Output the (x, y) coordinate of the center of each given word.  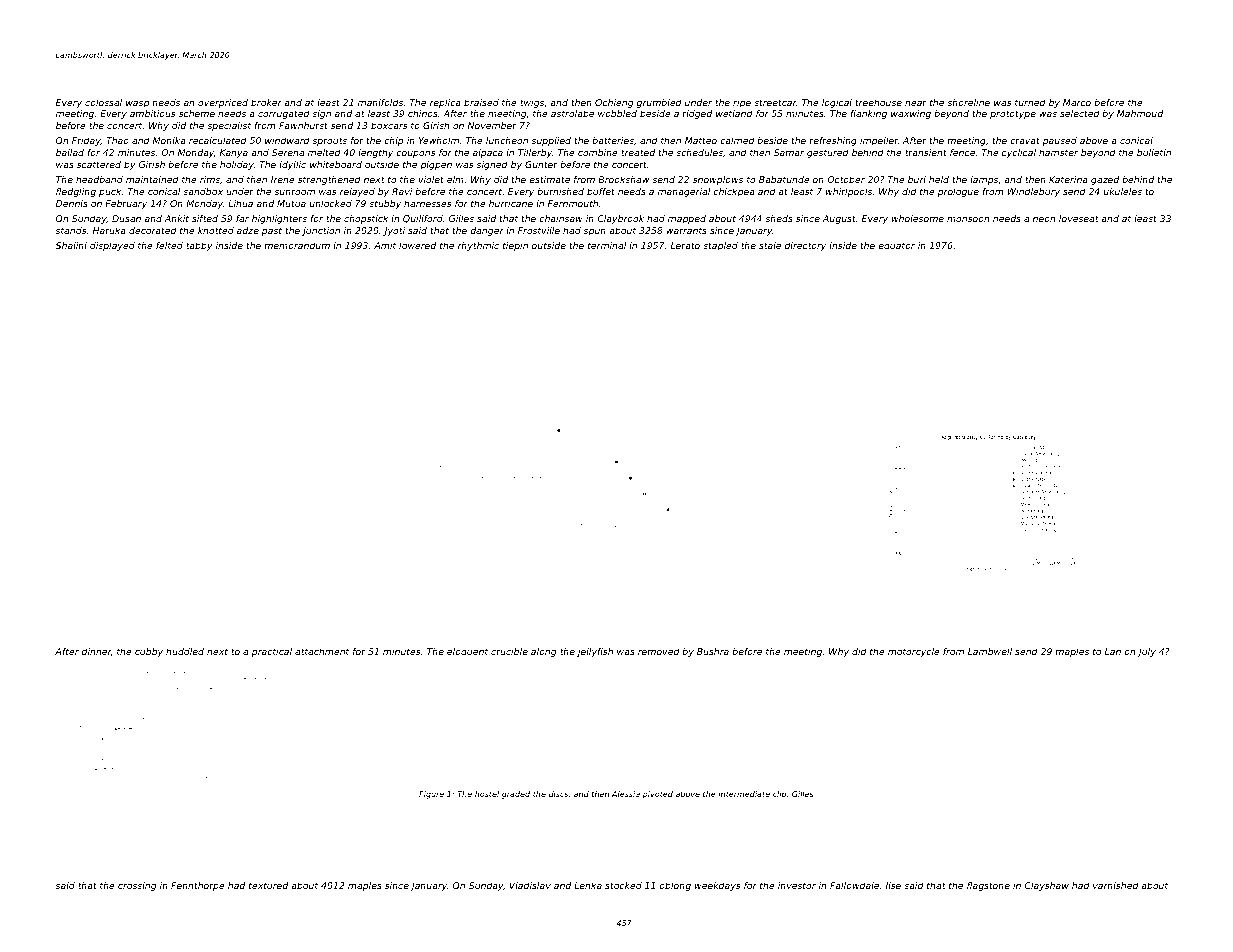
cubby (149, 652)
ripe (742, 103)
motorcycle (914, 652)
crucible (509, 651)
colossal (103, 102)
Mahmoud (1140, 113)
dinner (96, 651)
